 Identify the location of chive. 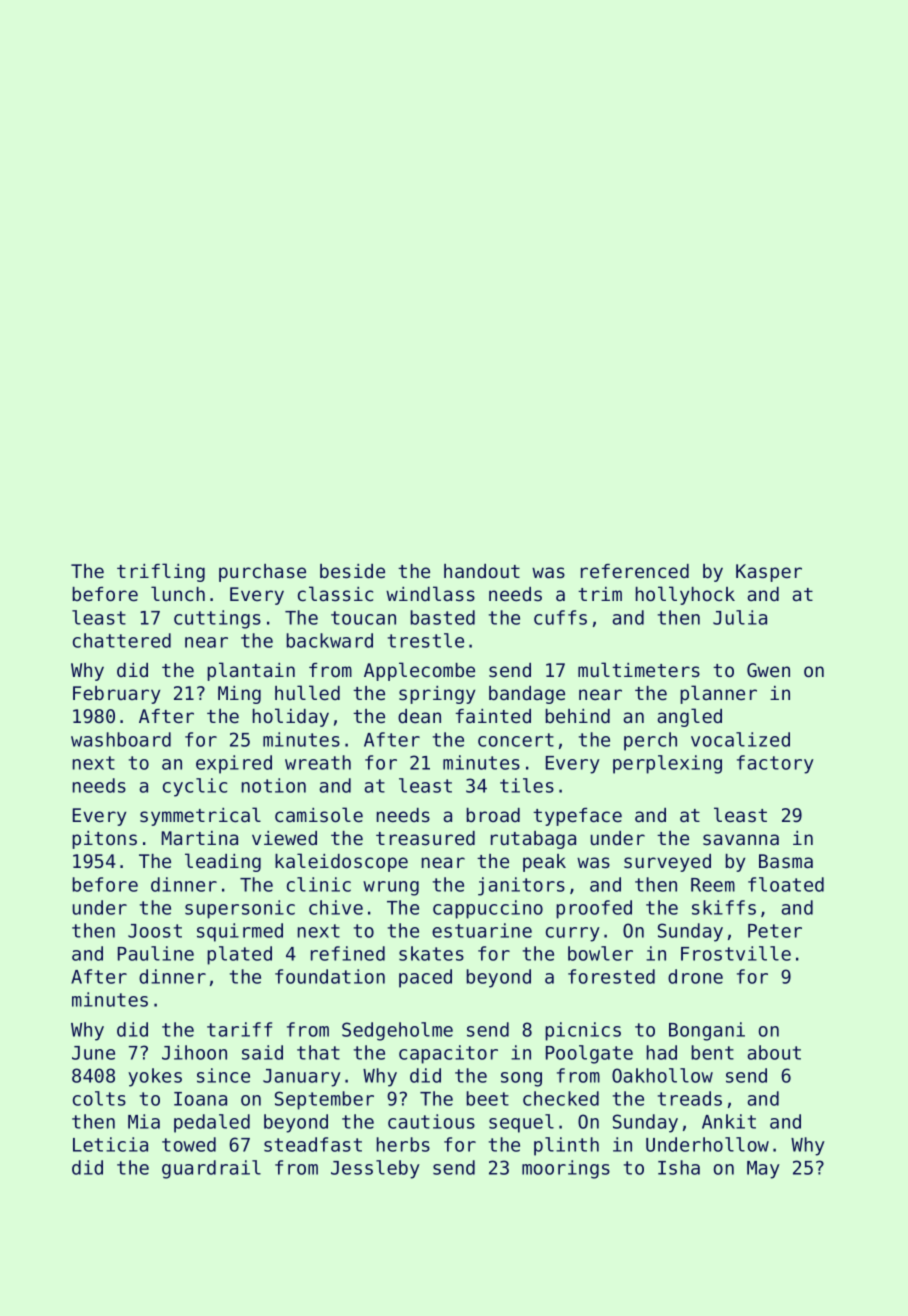
(336, 907).
